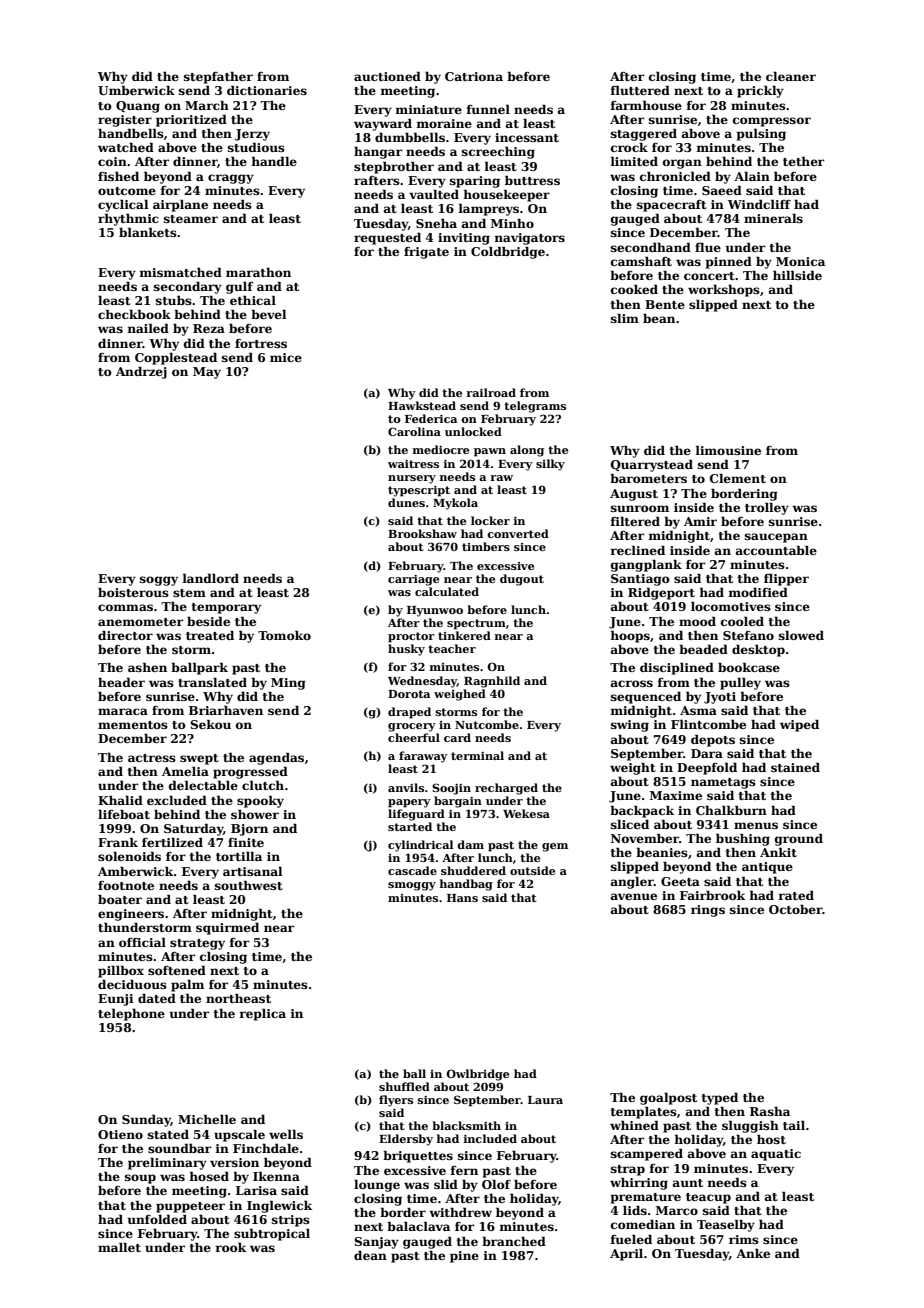 Image resolution: width=924 pixels, height=1308 pixels. Describe the element at coordinates (249, 830) in the image. I see `Bjorn` at that location.
